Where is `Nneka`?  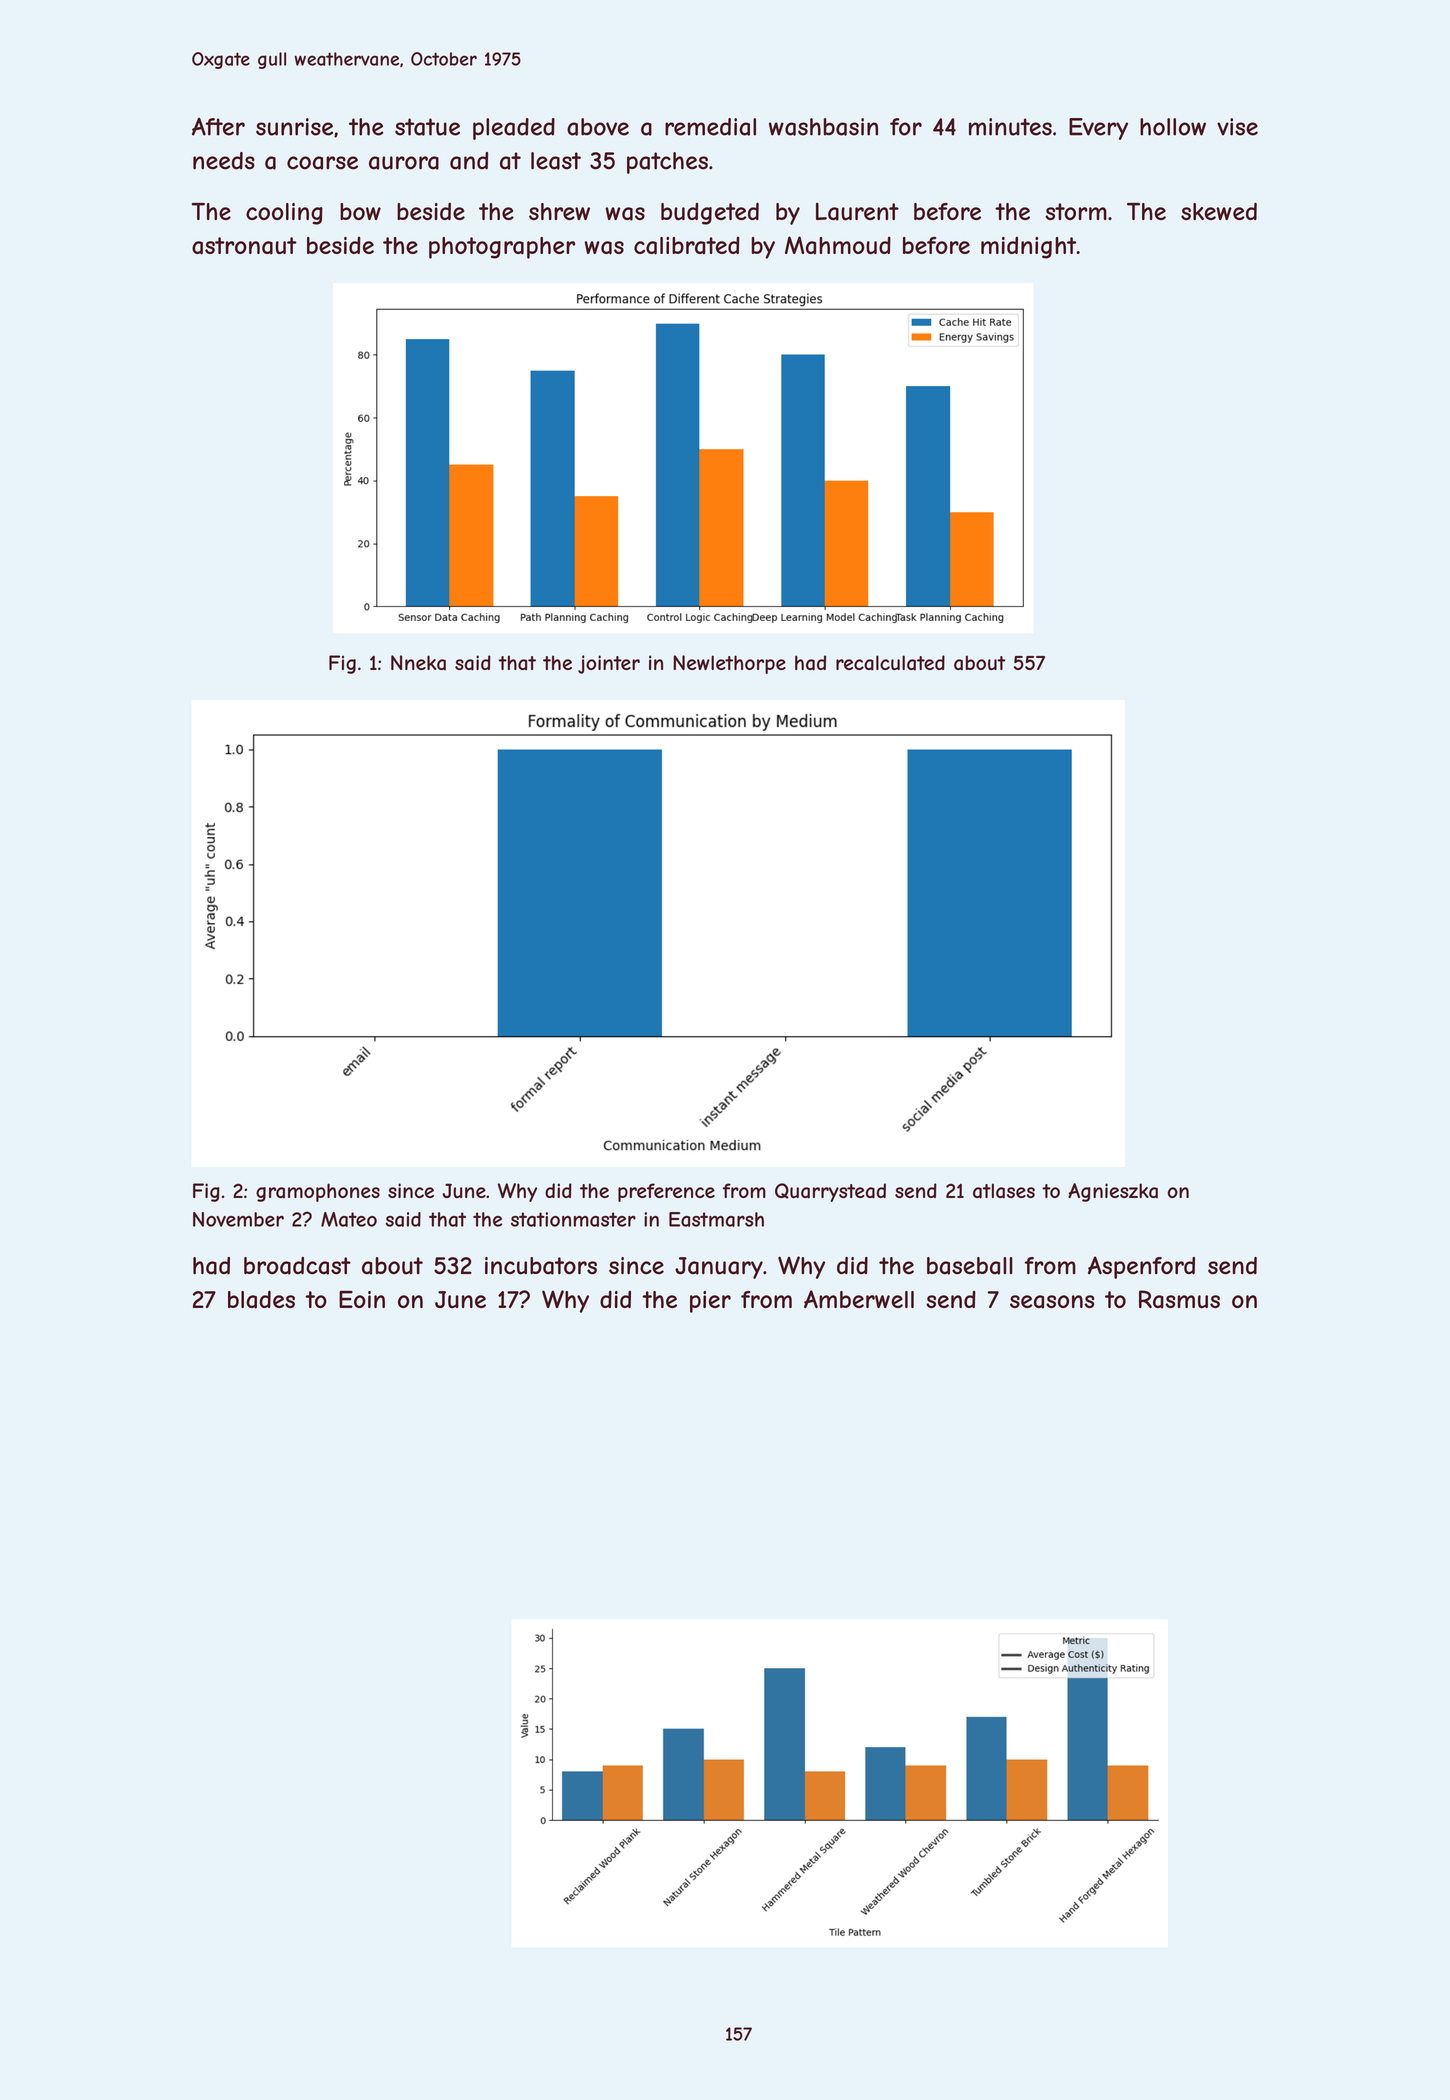 Nneka is located at coordinates (418, 663).
